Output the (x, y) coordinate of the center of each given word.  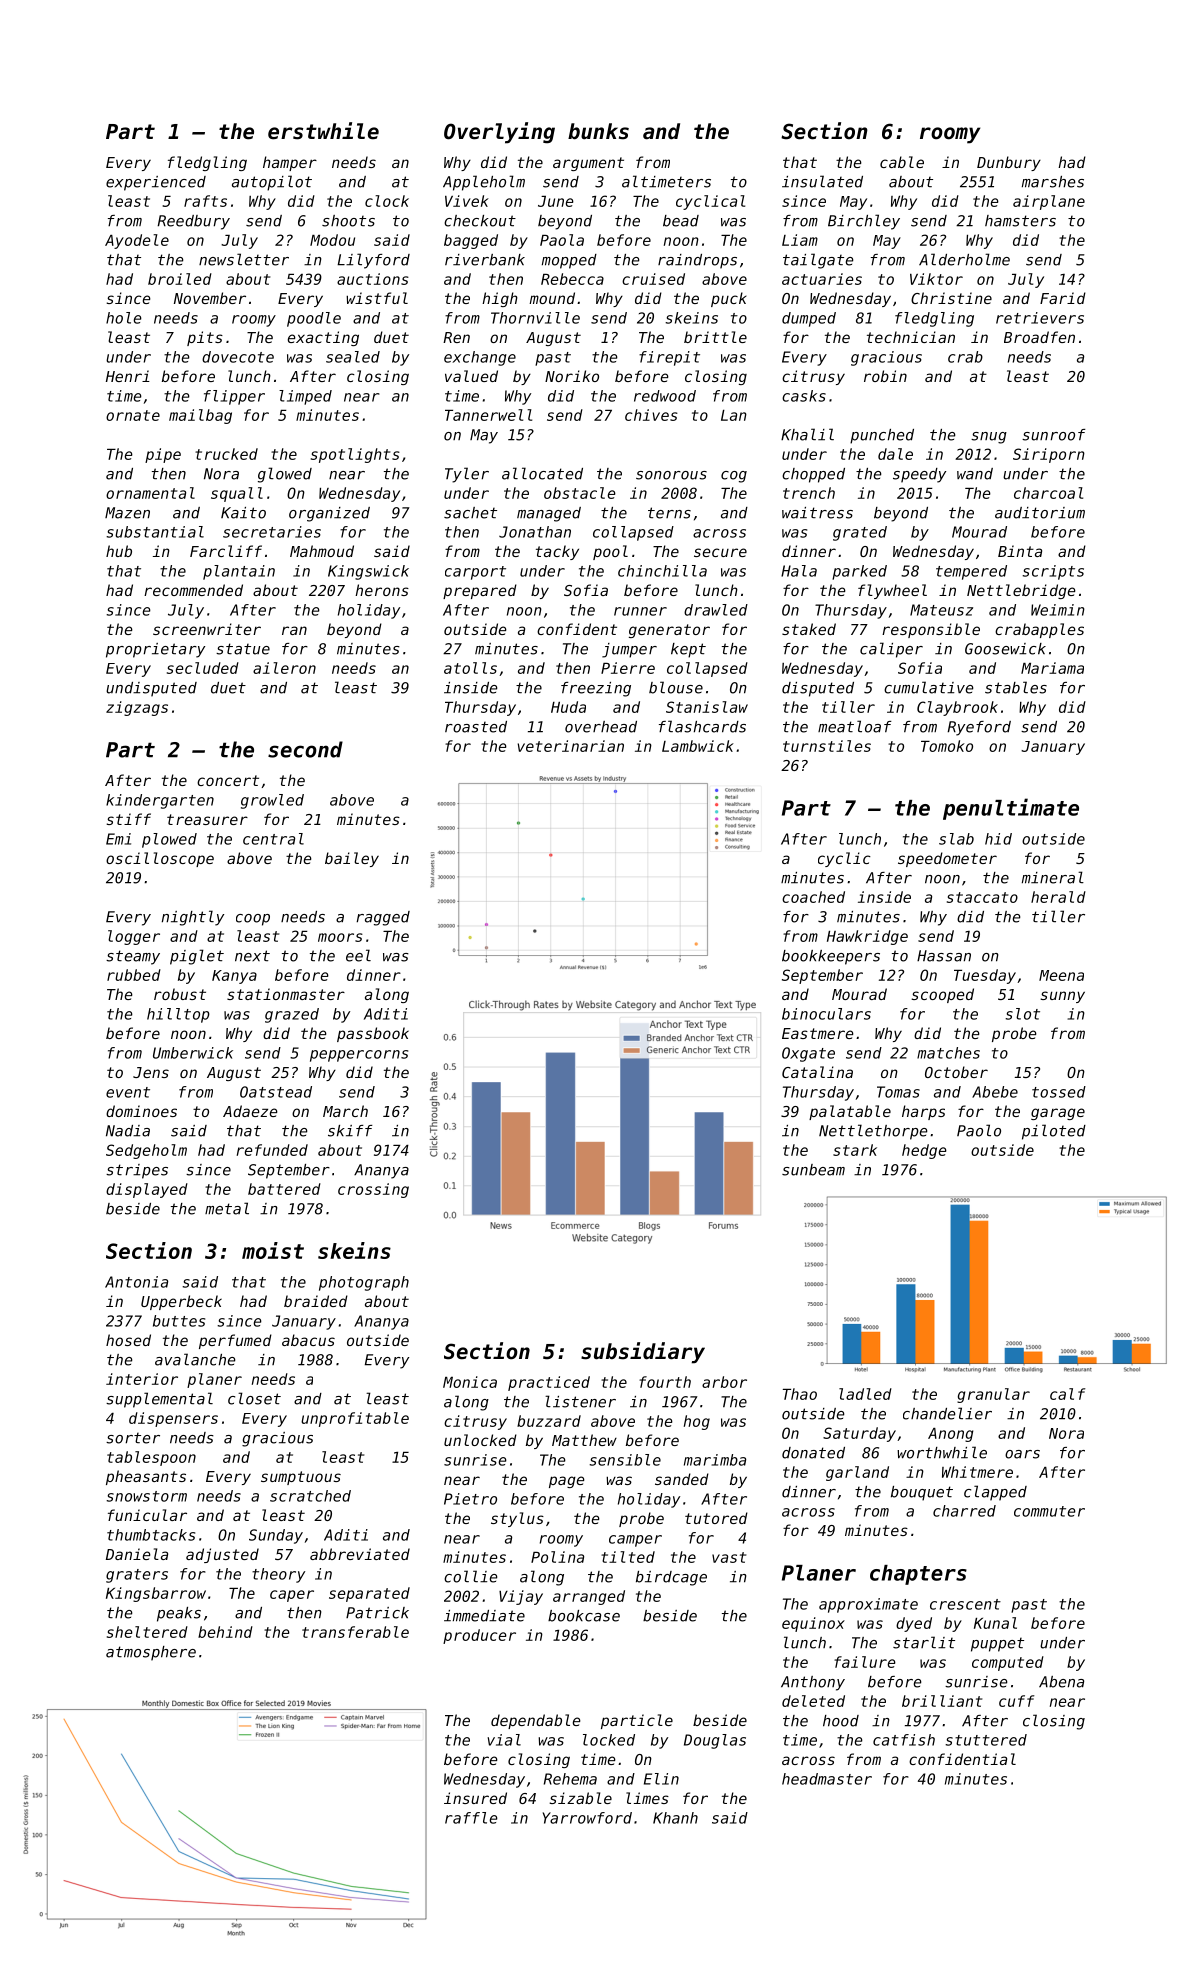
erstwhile (323, 131)
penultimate (1011, 809)
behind (225, 1632)
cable (902, 162)
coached (813, 897)
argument (588, 164)
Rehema (570, 1779)
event (128, 1092)
